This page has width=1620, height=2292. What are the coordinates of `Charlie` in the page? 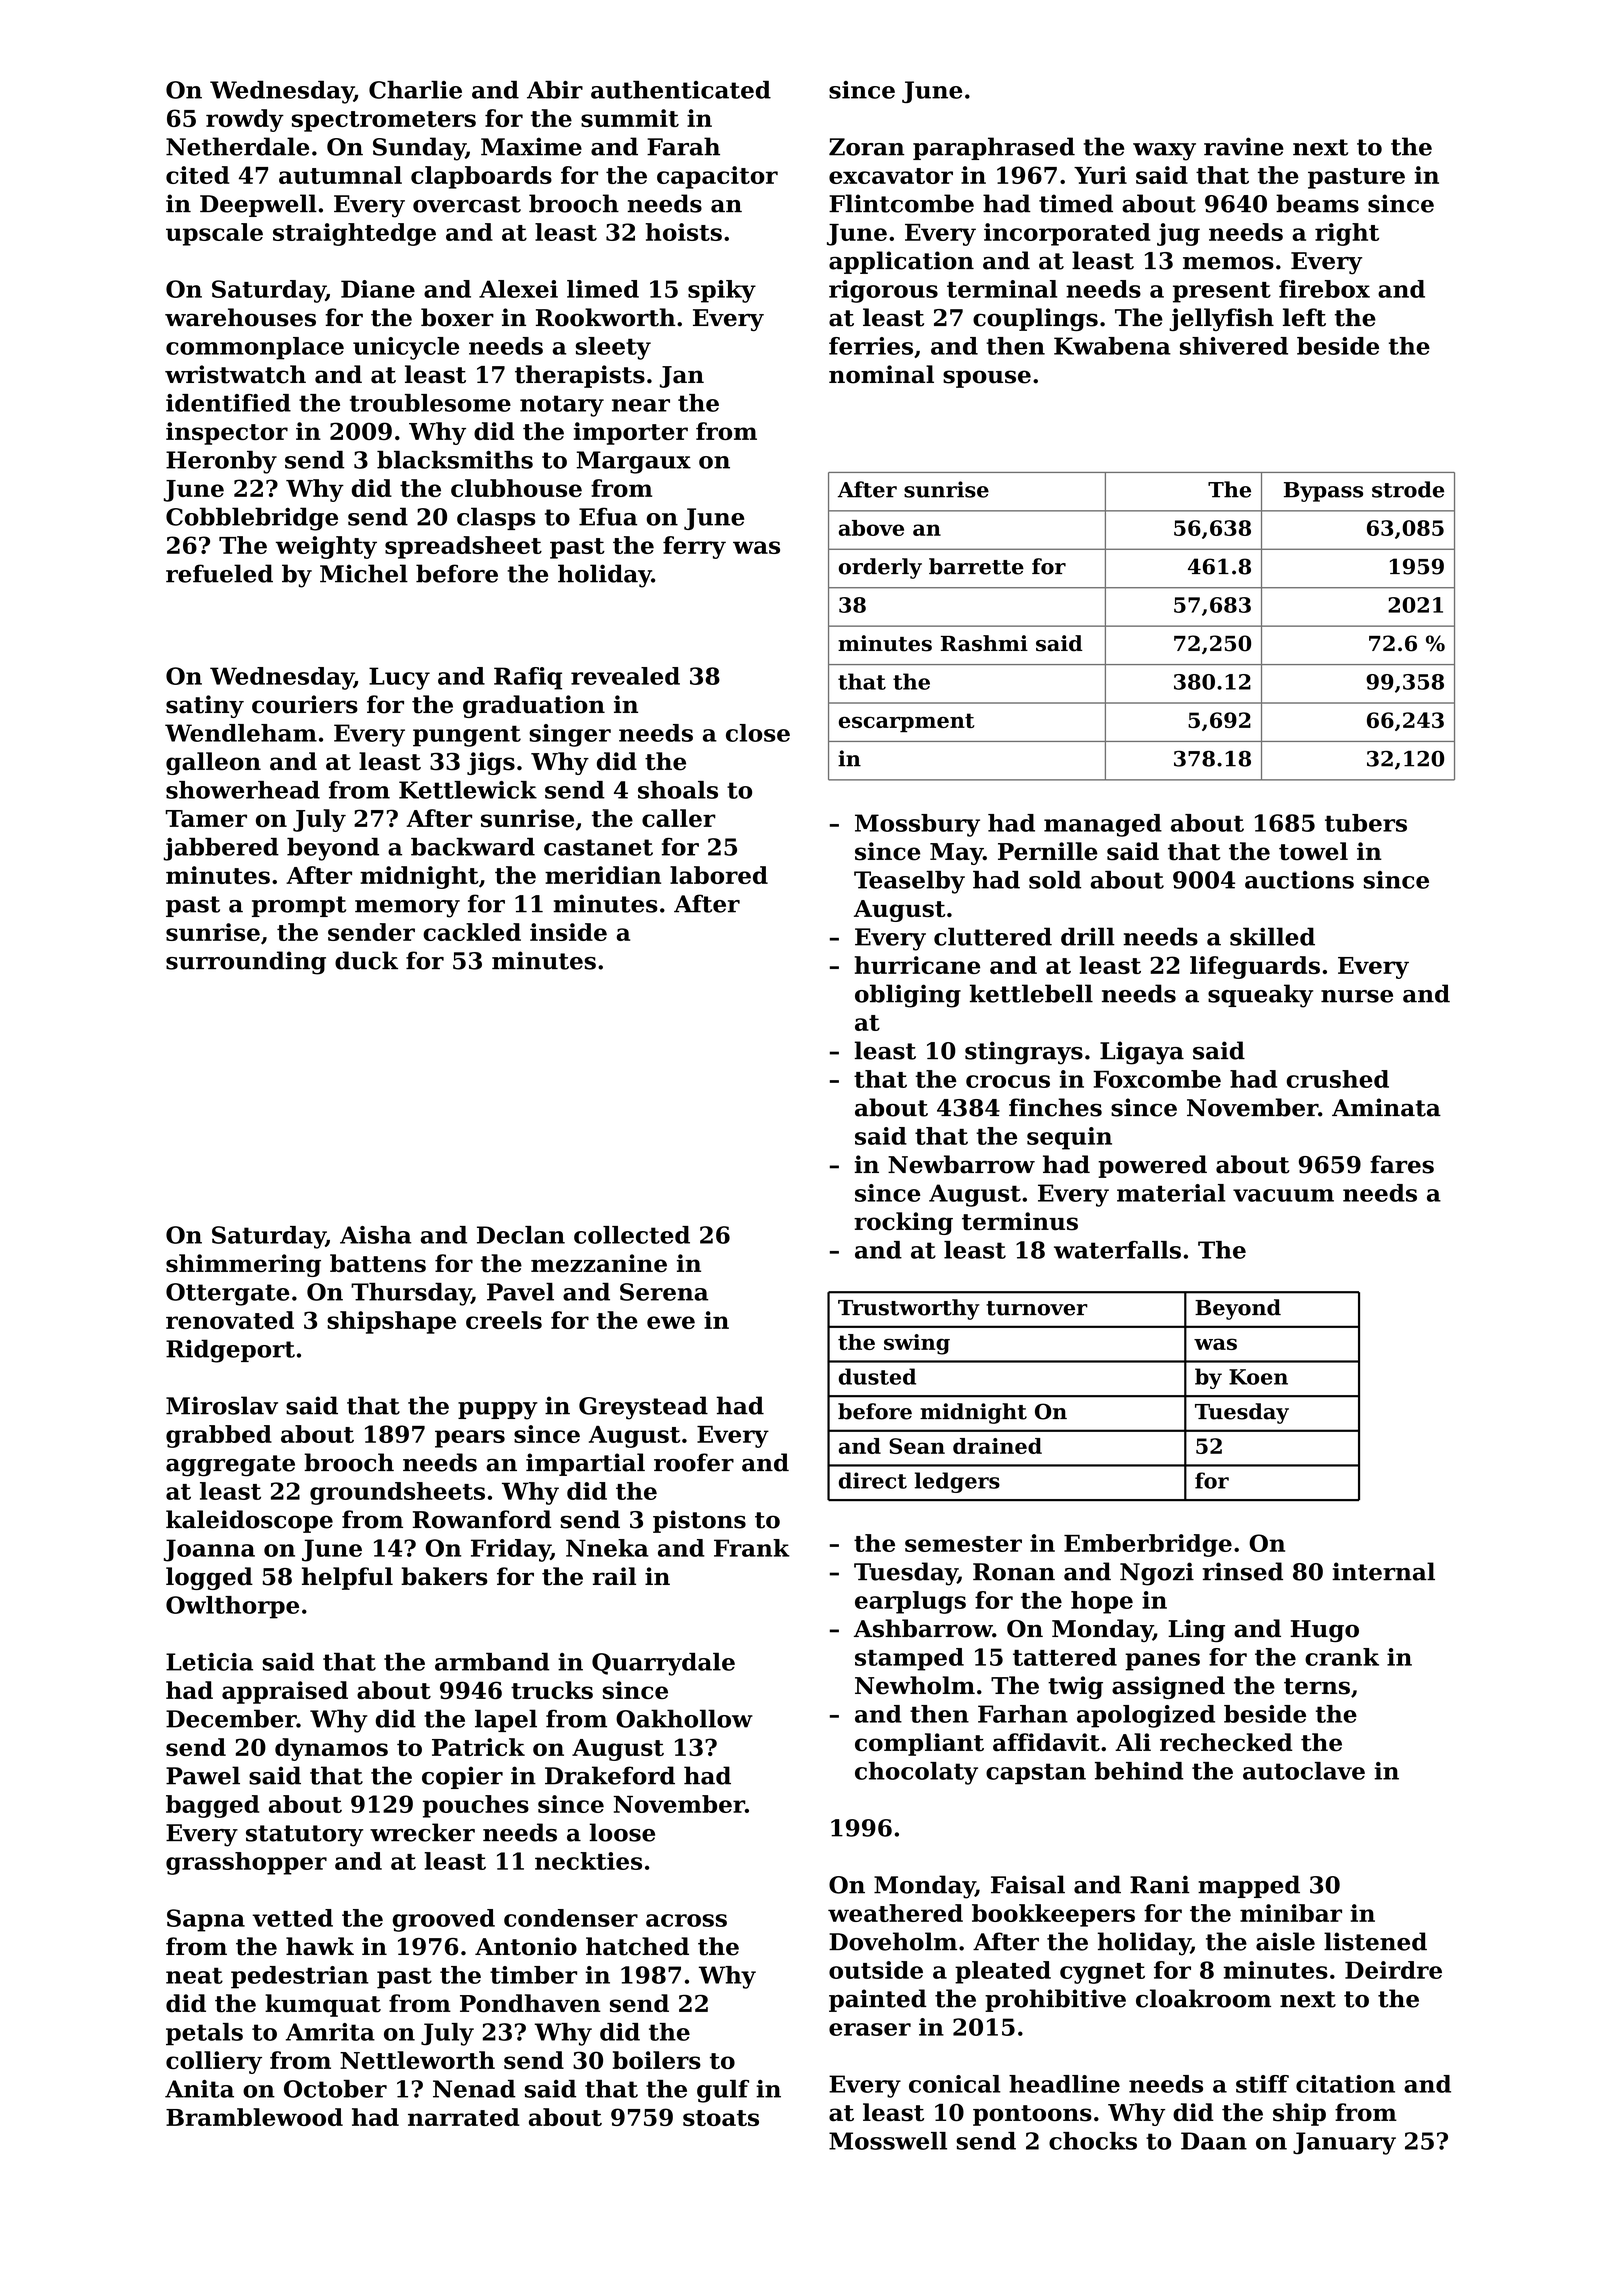 It's located at (415, 90).
